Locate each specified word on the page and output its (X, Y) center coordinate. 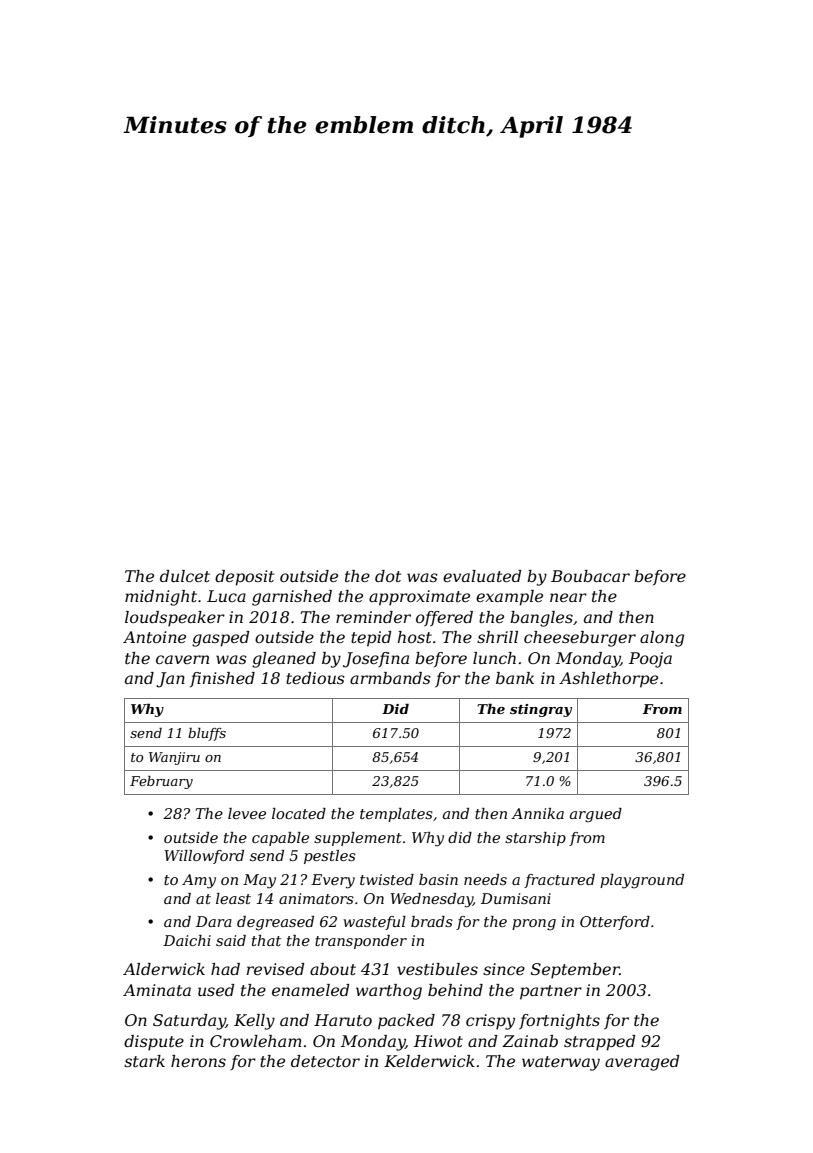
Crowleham (256, 1041)
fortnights (559, 1022)
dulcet (185, 576)
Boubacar (590, 576)
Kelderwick (429, 1061)
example (509, 598)
